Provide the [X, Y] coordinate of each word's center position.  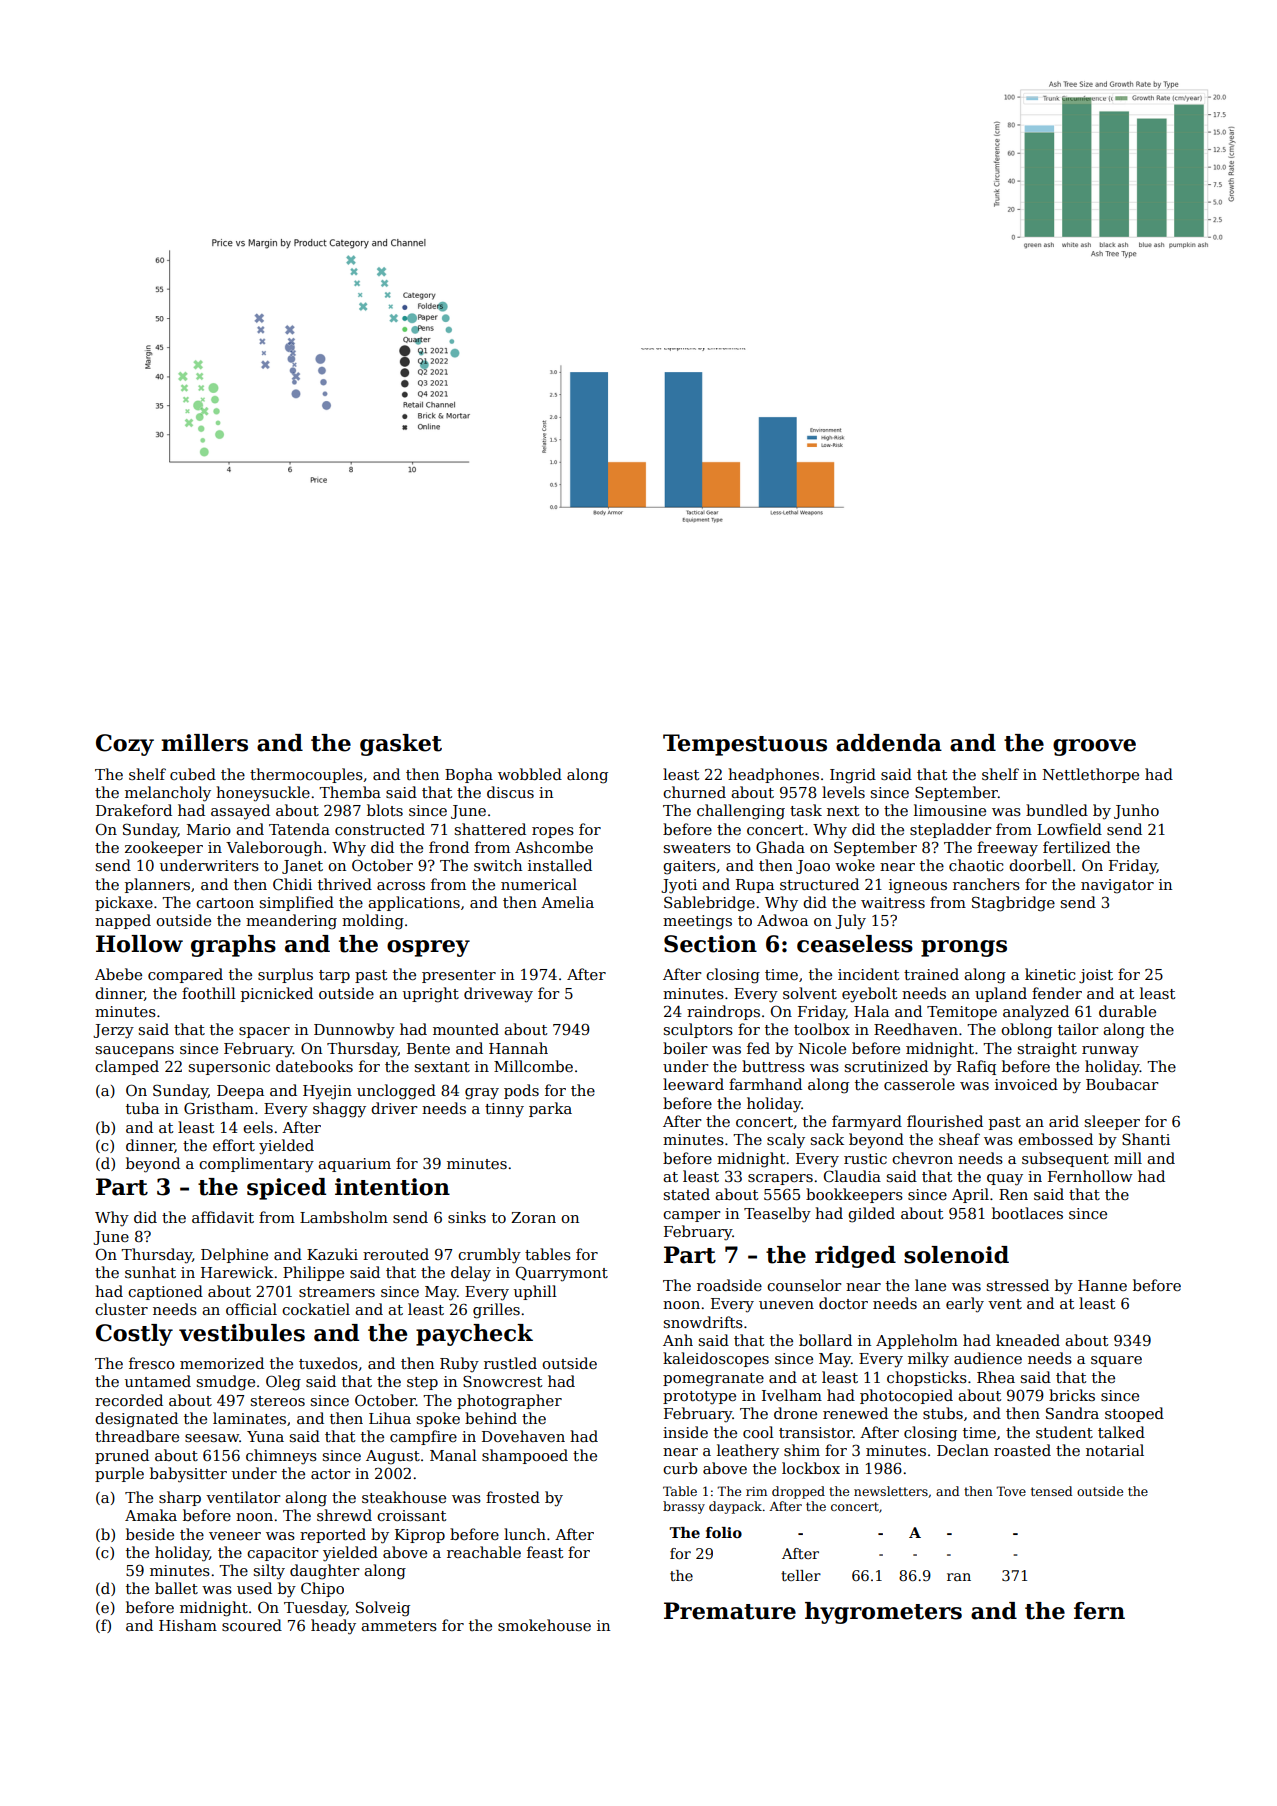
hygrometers [883, 1613]
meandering [291, 922]
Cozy [125, 745]
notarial [1115, 1450]
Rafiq [976, 1067]
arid [1064, 1121]
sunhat [150, 1272]
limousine [950, 810]
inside [685, 1432]
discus [510, 792]
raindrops [723, 1012]
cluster [121, 1309]
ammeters [399, 1626]
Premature [730, 1611]
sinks [467, 1217]
